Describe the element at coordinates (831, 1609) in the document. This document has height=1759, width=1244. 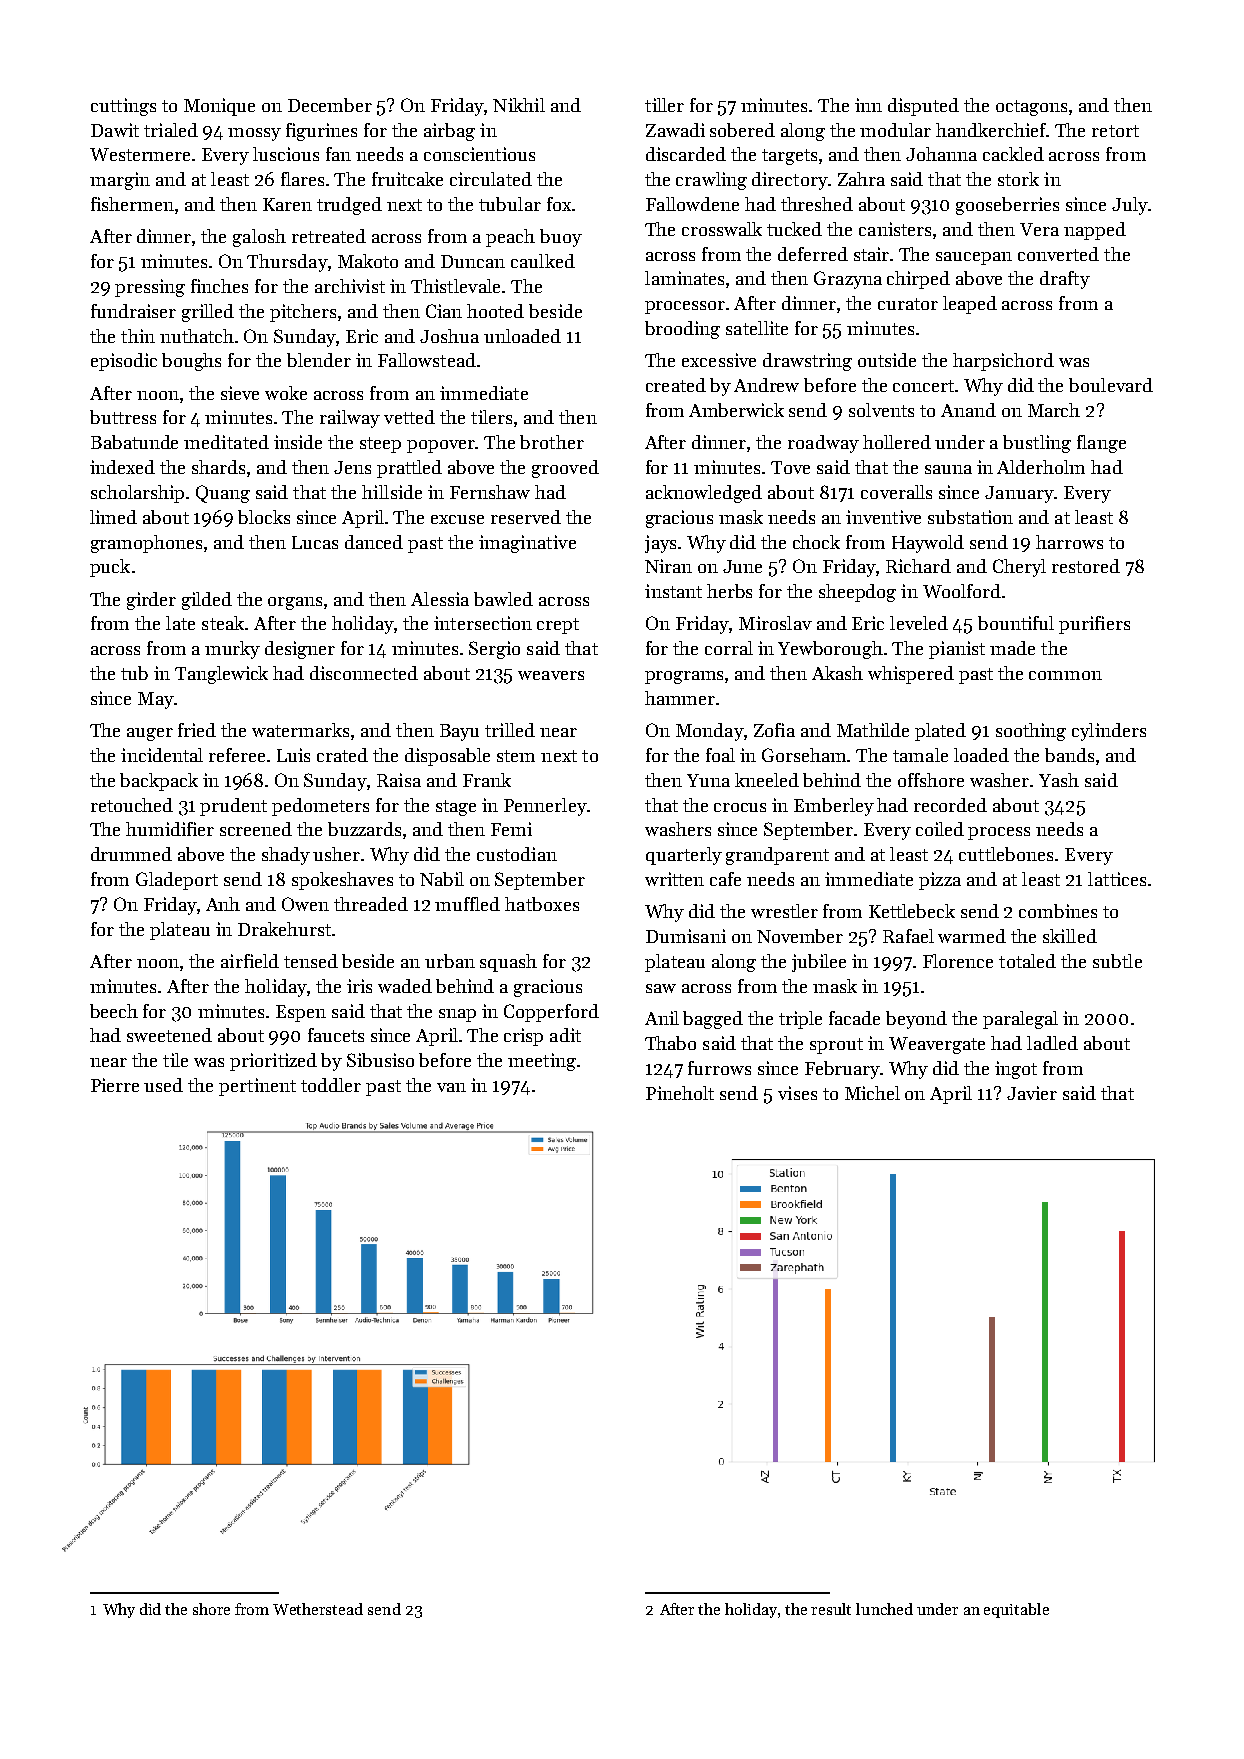
I see `result` at that location.
